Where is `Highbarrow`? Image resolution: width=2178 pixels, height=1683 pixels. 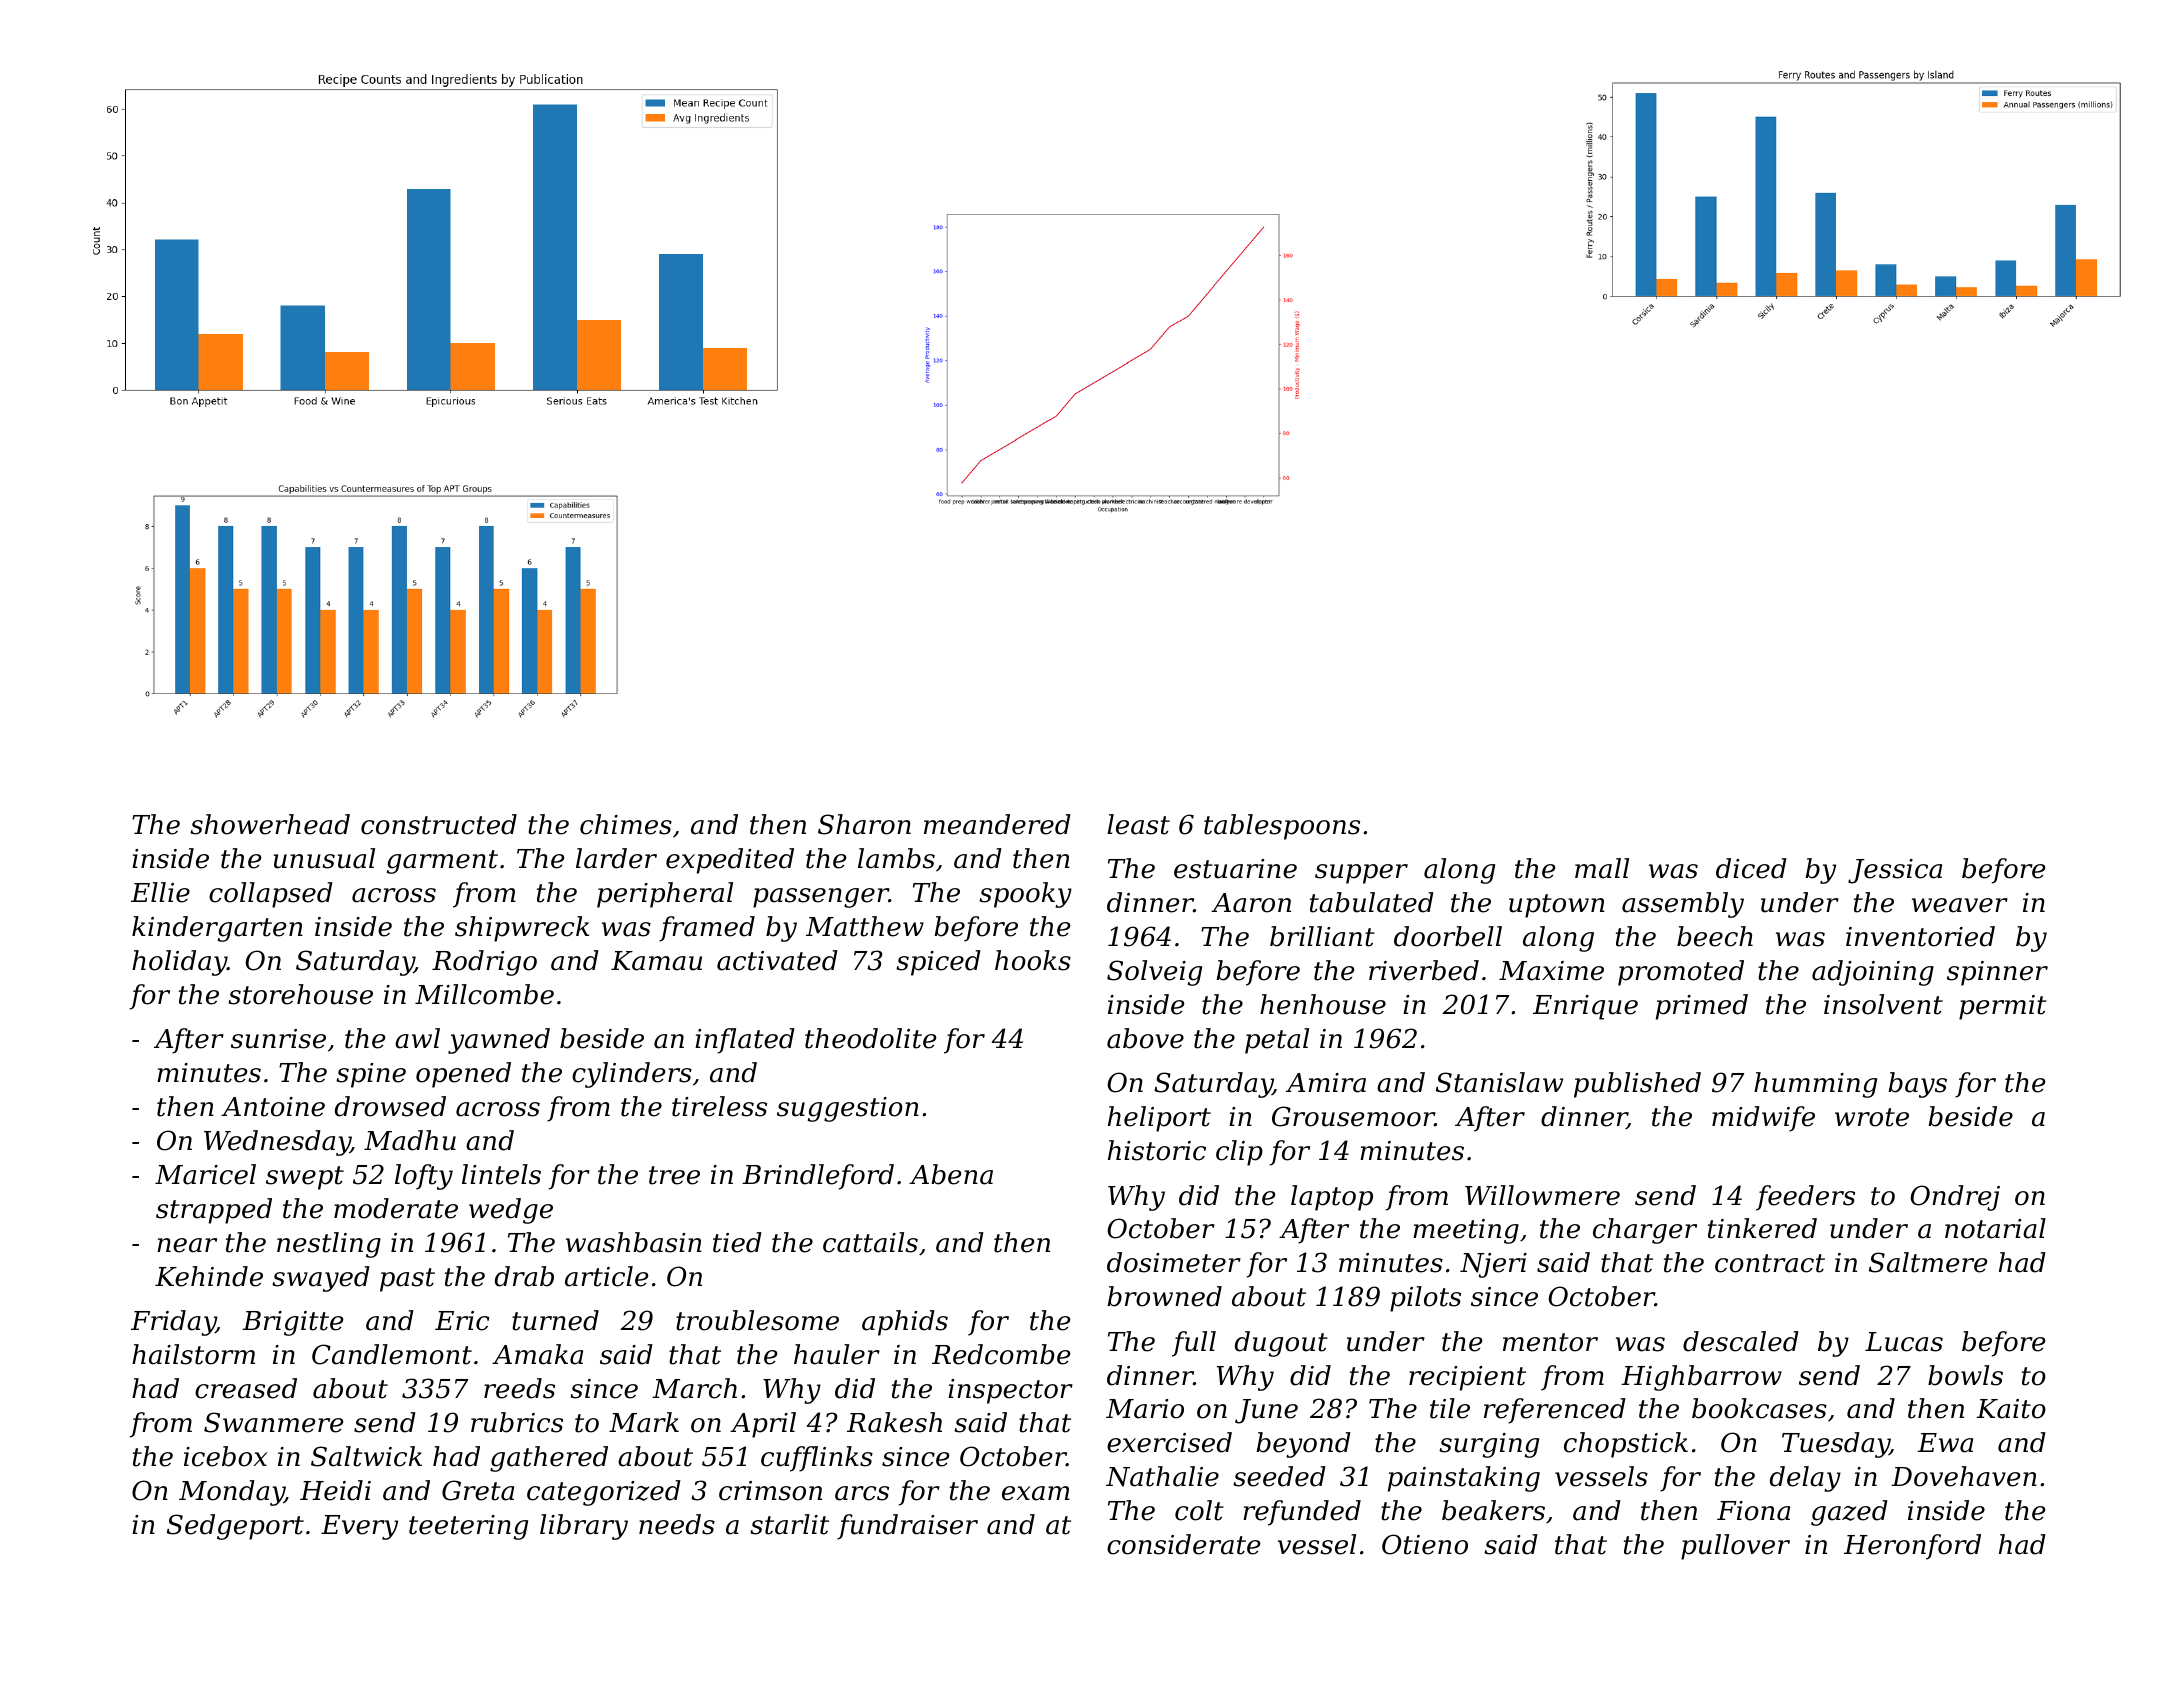
Highbarrow is located at coordinates (1701, 1378).
